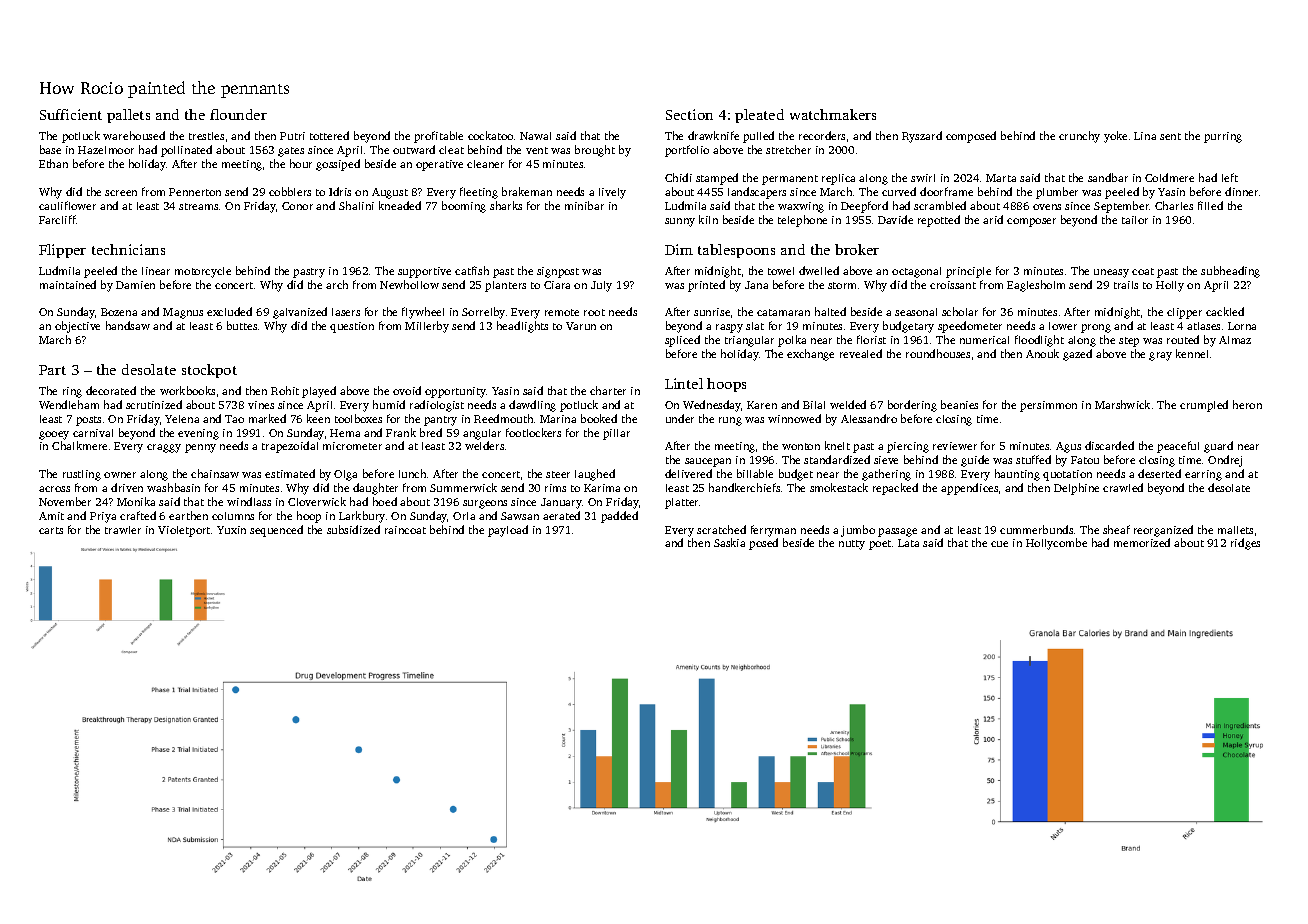  I want to click on towel, so click(781, 271).
